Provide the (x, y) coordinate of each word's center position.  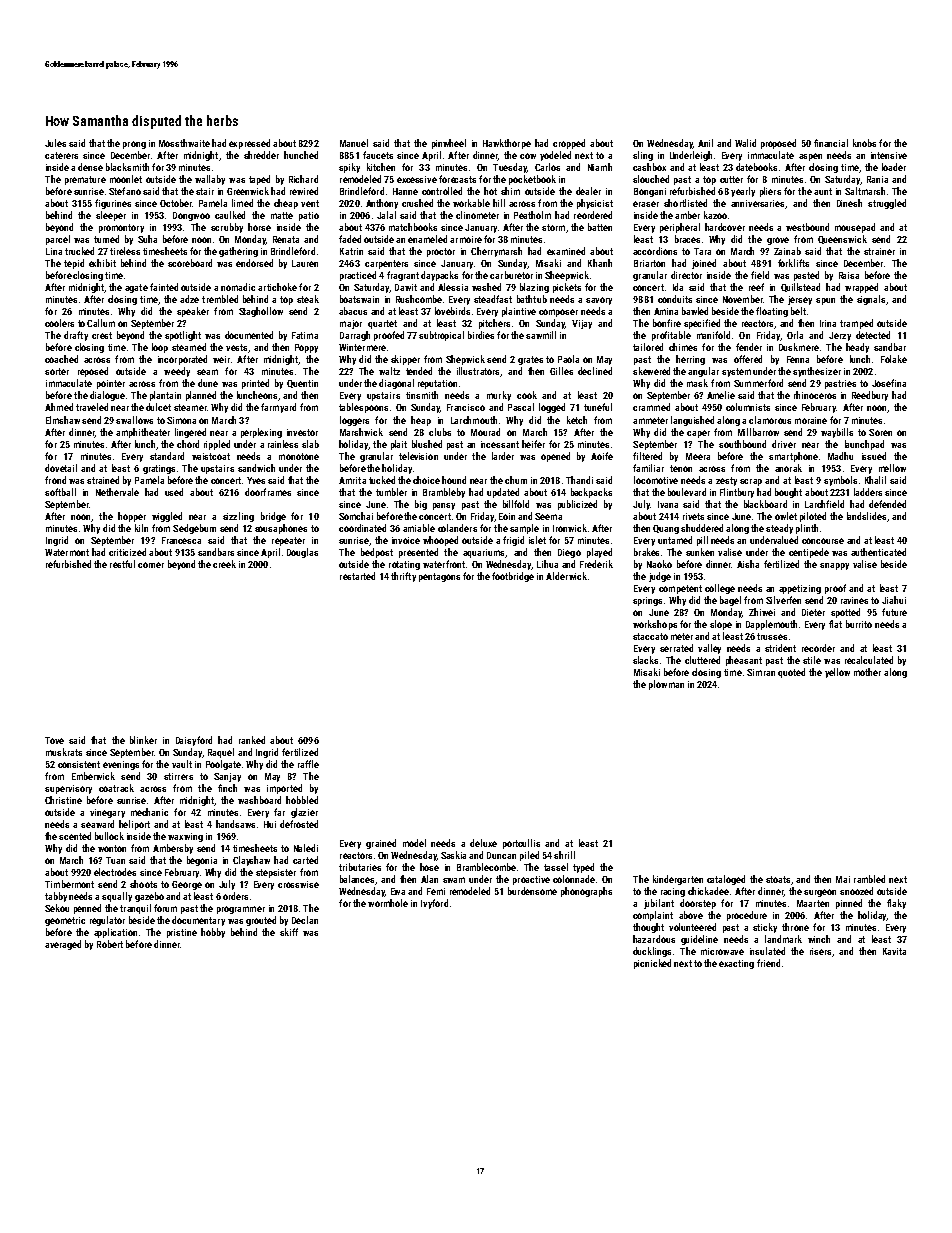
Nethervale (117, 492)
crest (102, 335)
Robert (110, 944)
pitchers (494, 324)
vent (310, 203)
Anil (705, 143)
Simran (761, 672)
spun (825, 301)
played (599, 553)
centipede (809, 553)
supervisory (68, 789)
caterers (61, 155)
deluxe (483, 843)
